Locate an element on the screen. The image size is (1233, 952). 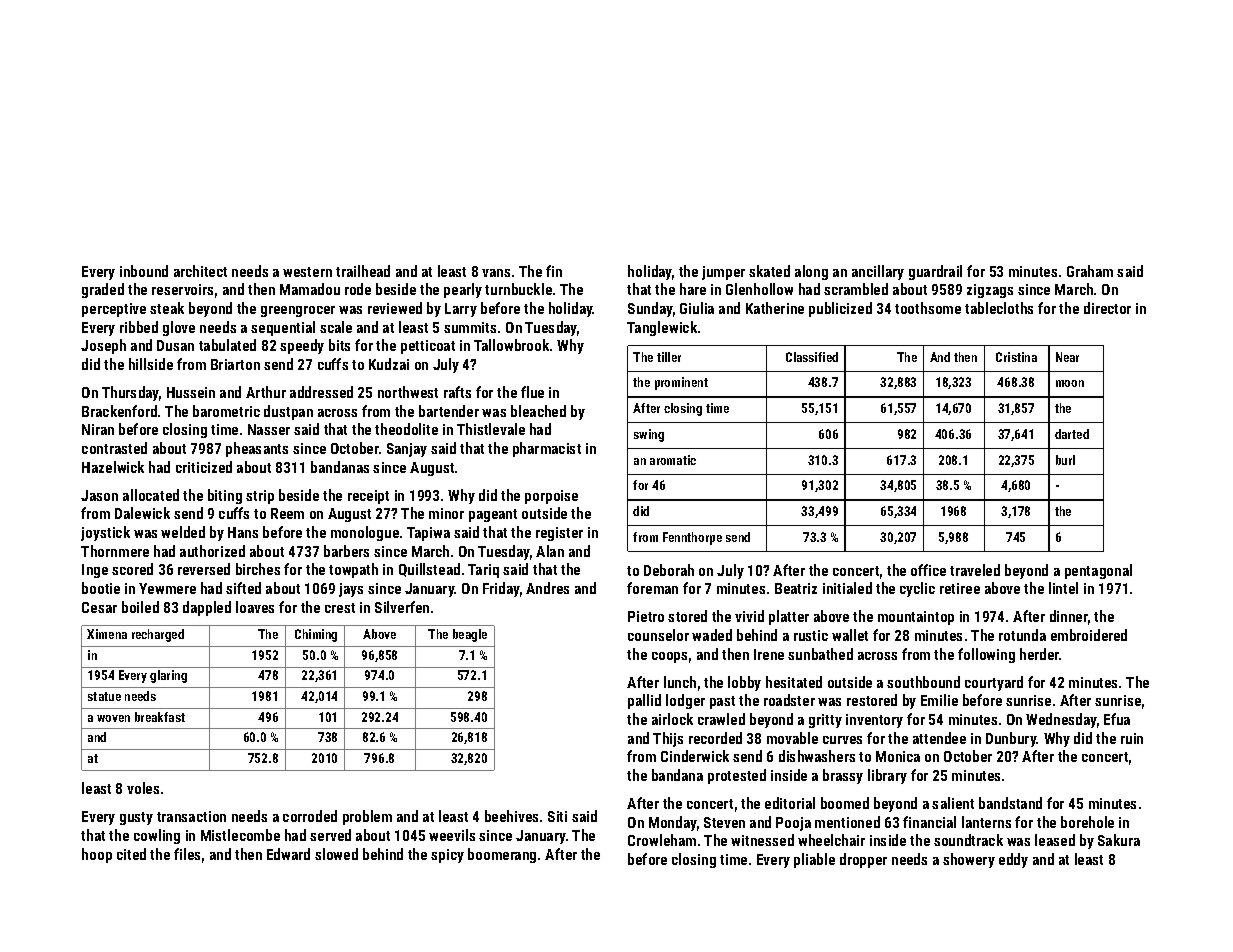
Dunbury is located at coordinates (1011, 739).
